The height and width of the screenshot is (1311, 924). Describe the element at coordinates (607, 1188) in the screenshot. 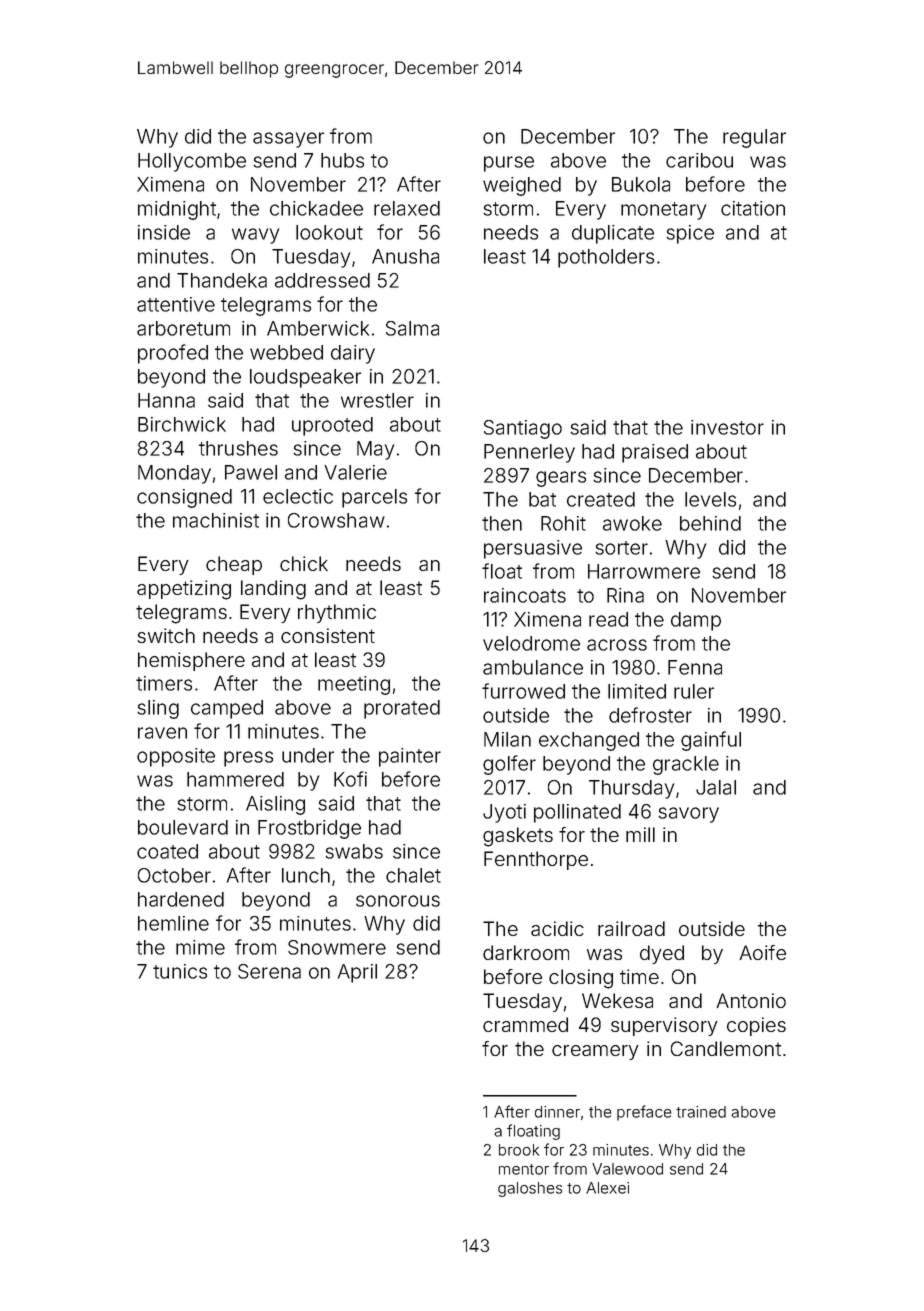

I see `Alexei` at that location.
